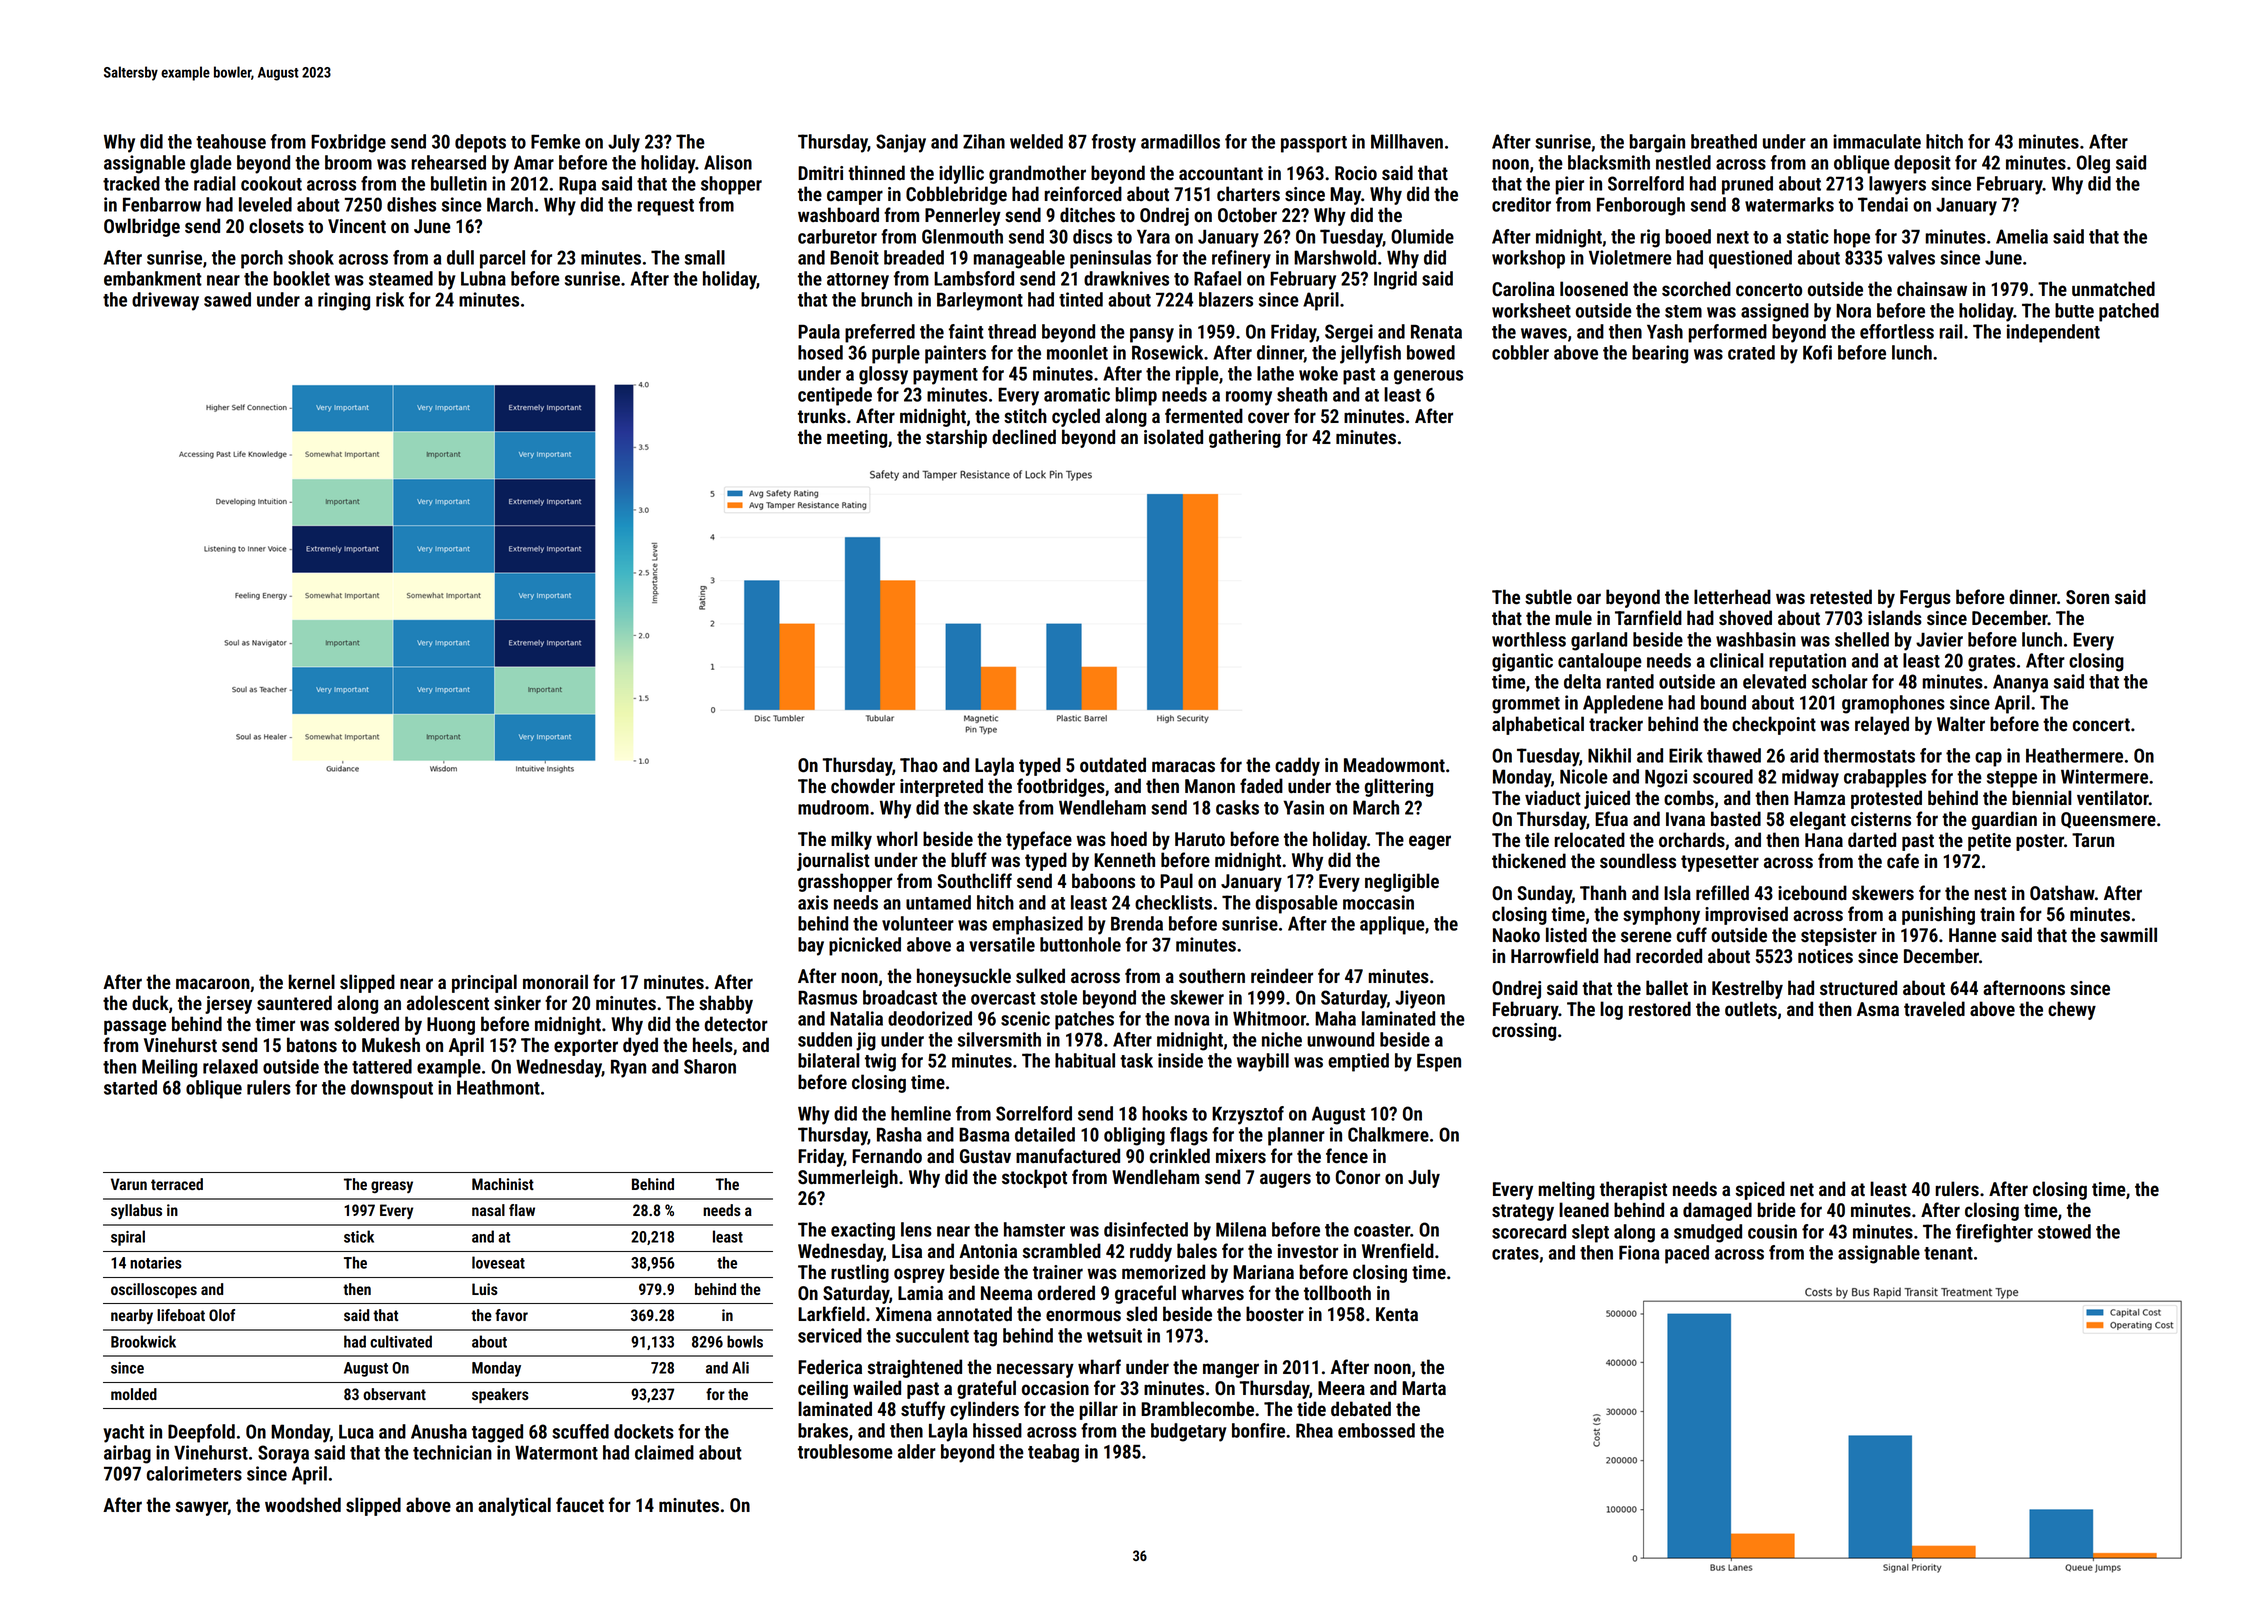 The width and height of the screenshot is (2265, 1602). Describe the element at coordinates (999, 1039) in the screenshot. I see `silversmith` at that location.
